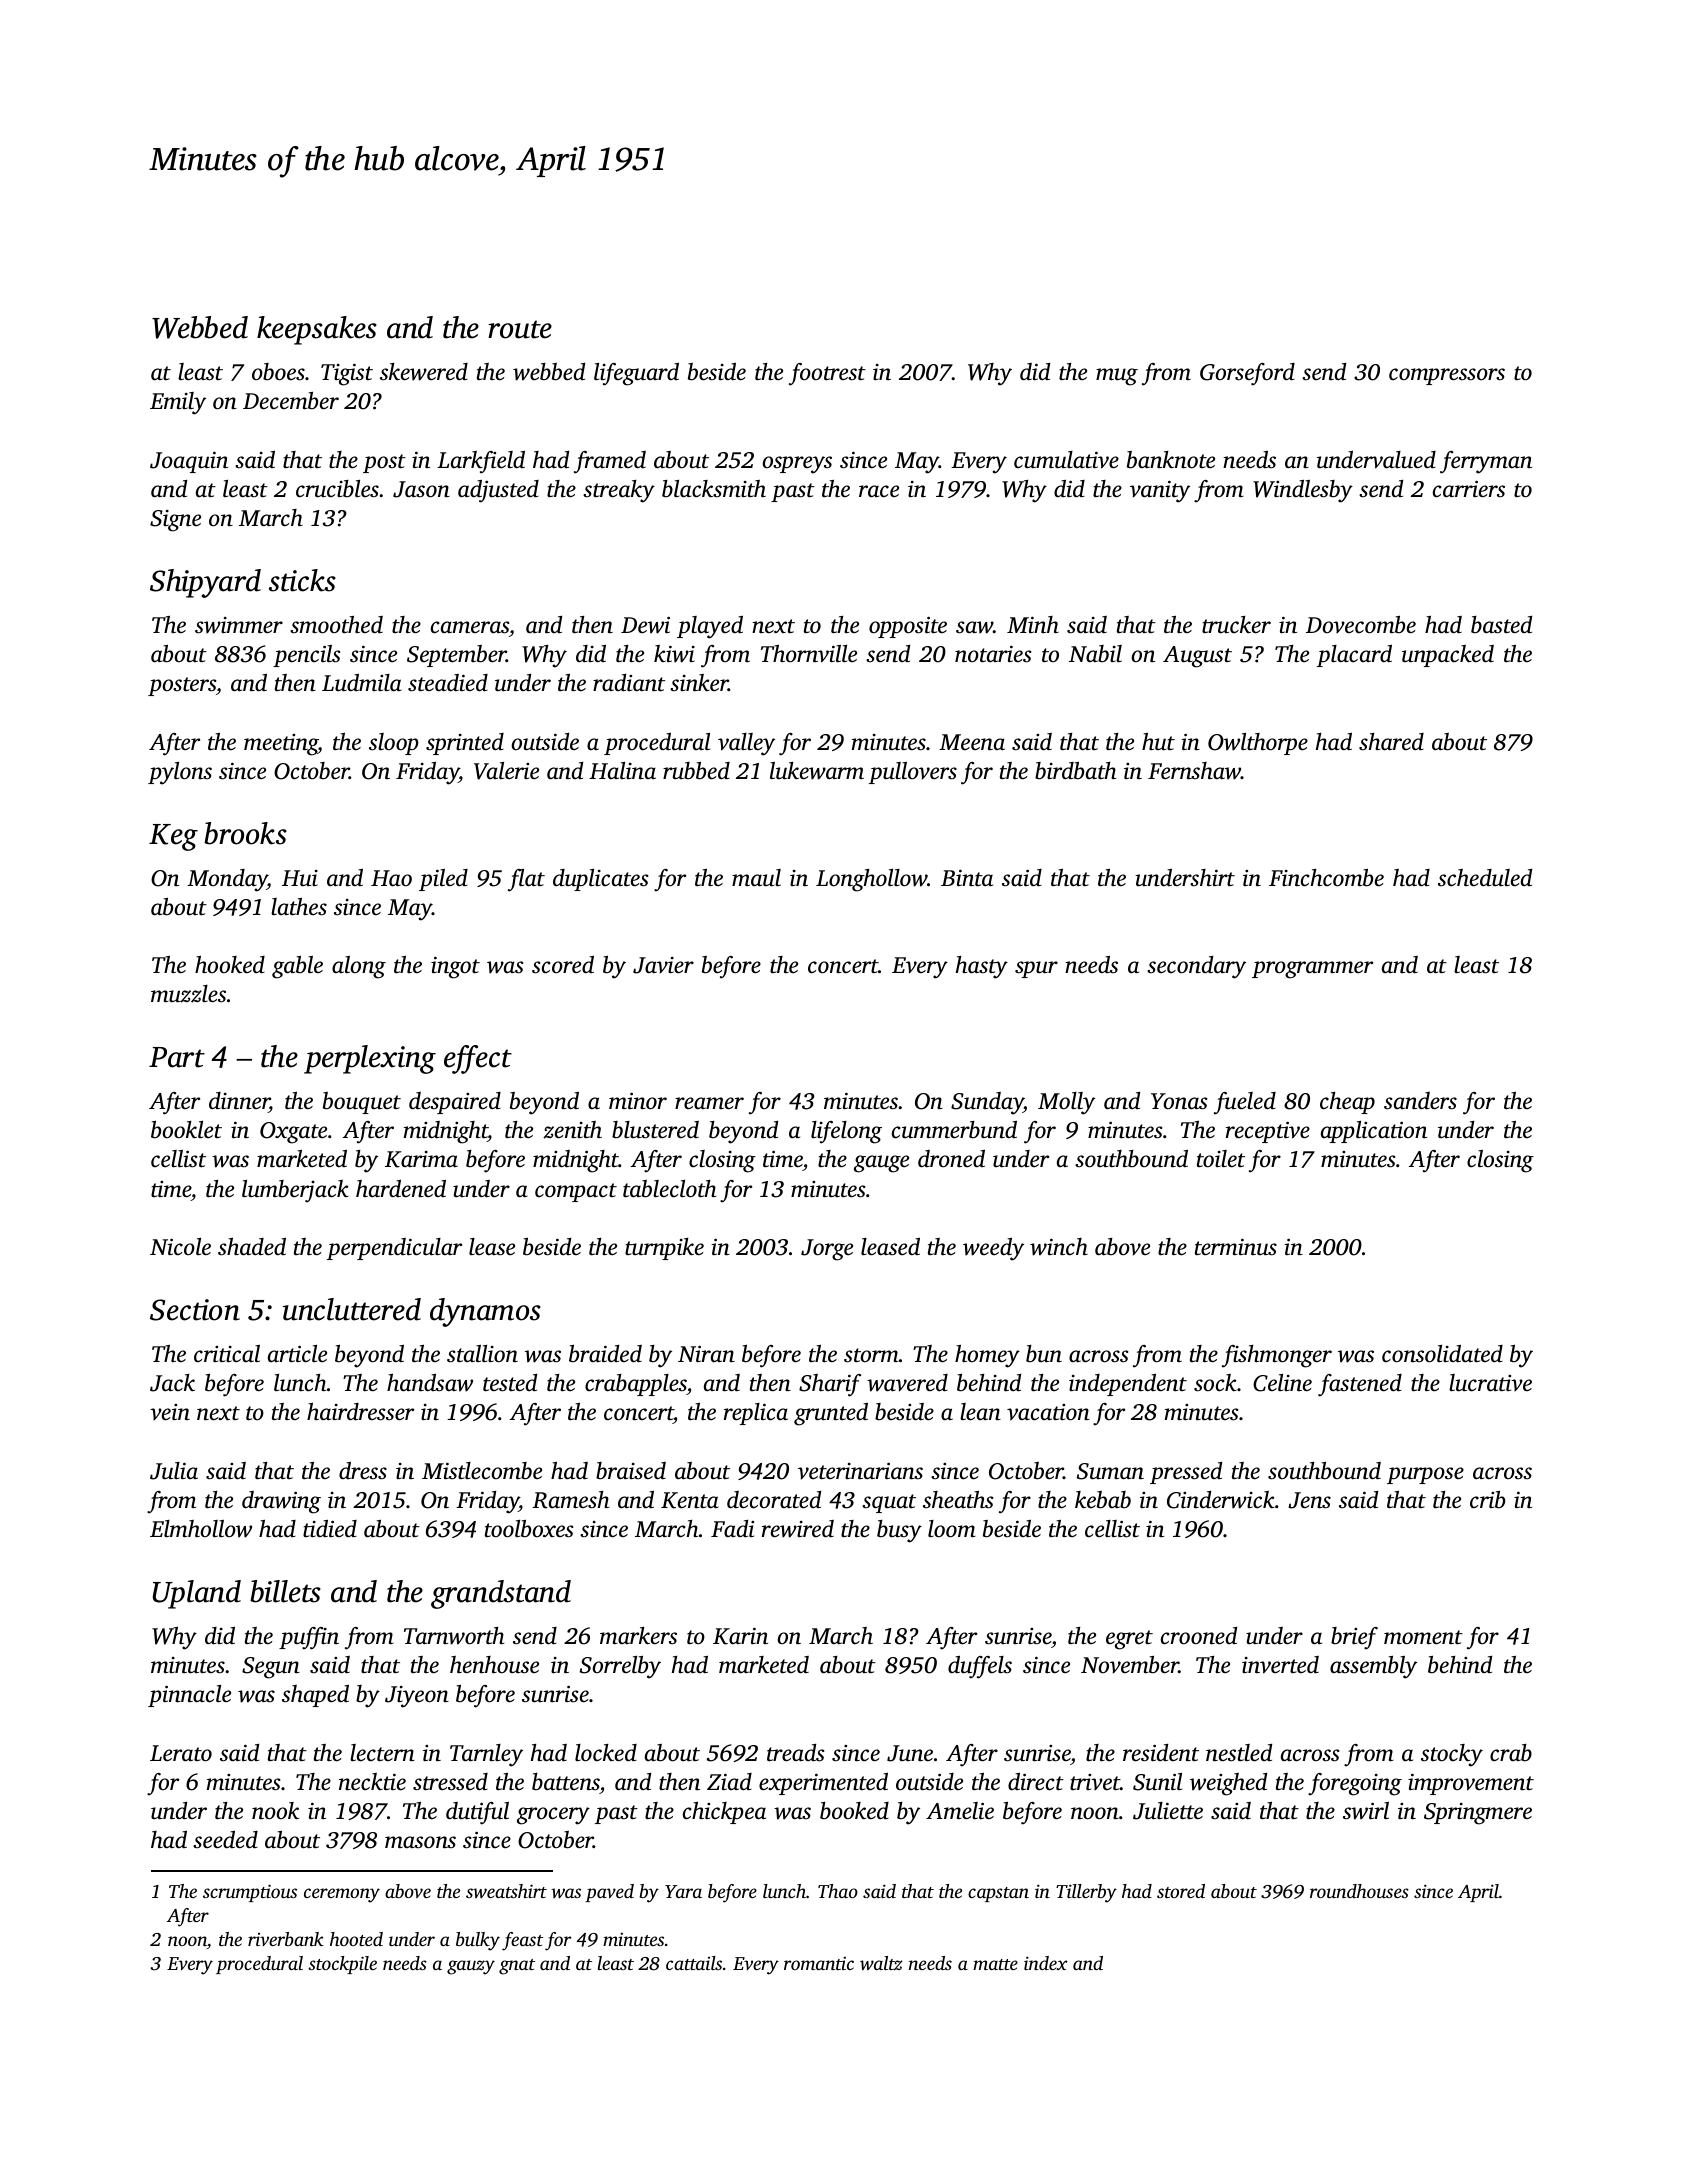  What do you see at coordinates (809, 654) in the document?
I see `Thornville` at bounding box center [809, 654].
